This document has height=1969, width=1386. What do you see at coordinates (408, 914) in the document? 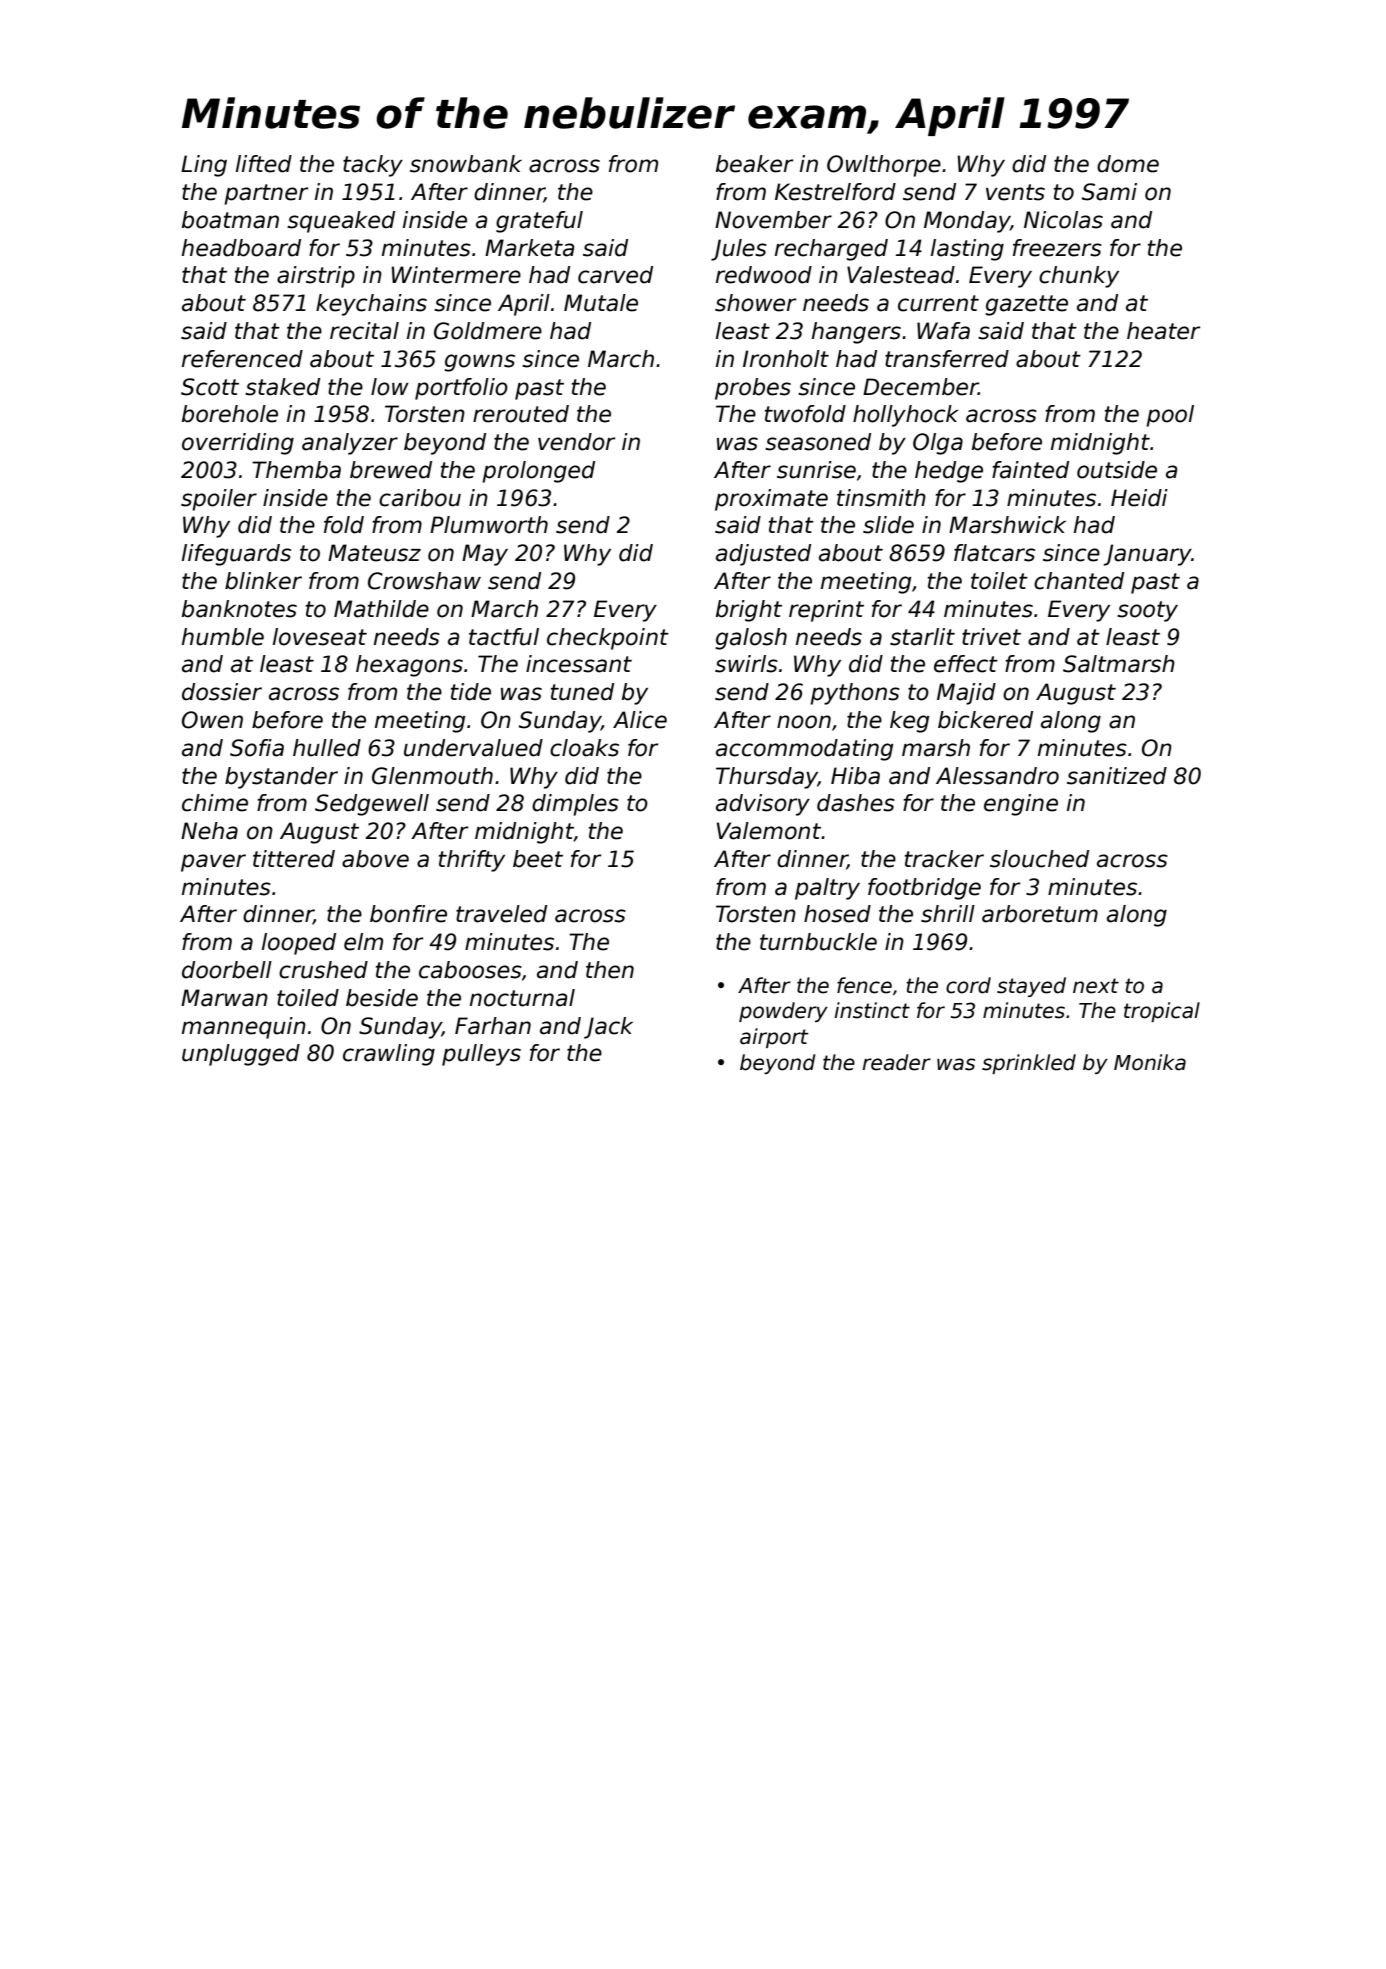
I see `bonfire` at bounding box center [408, 914].
